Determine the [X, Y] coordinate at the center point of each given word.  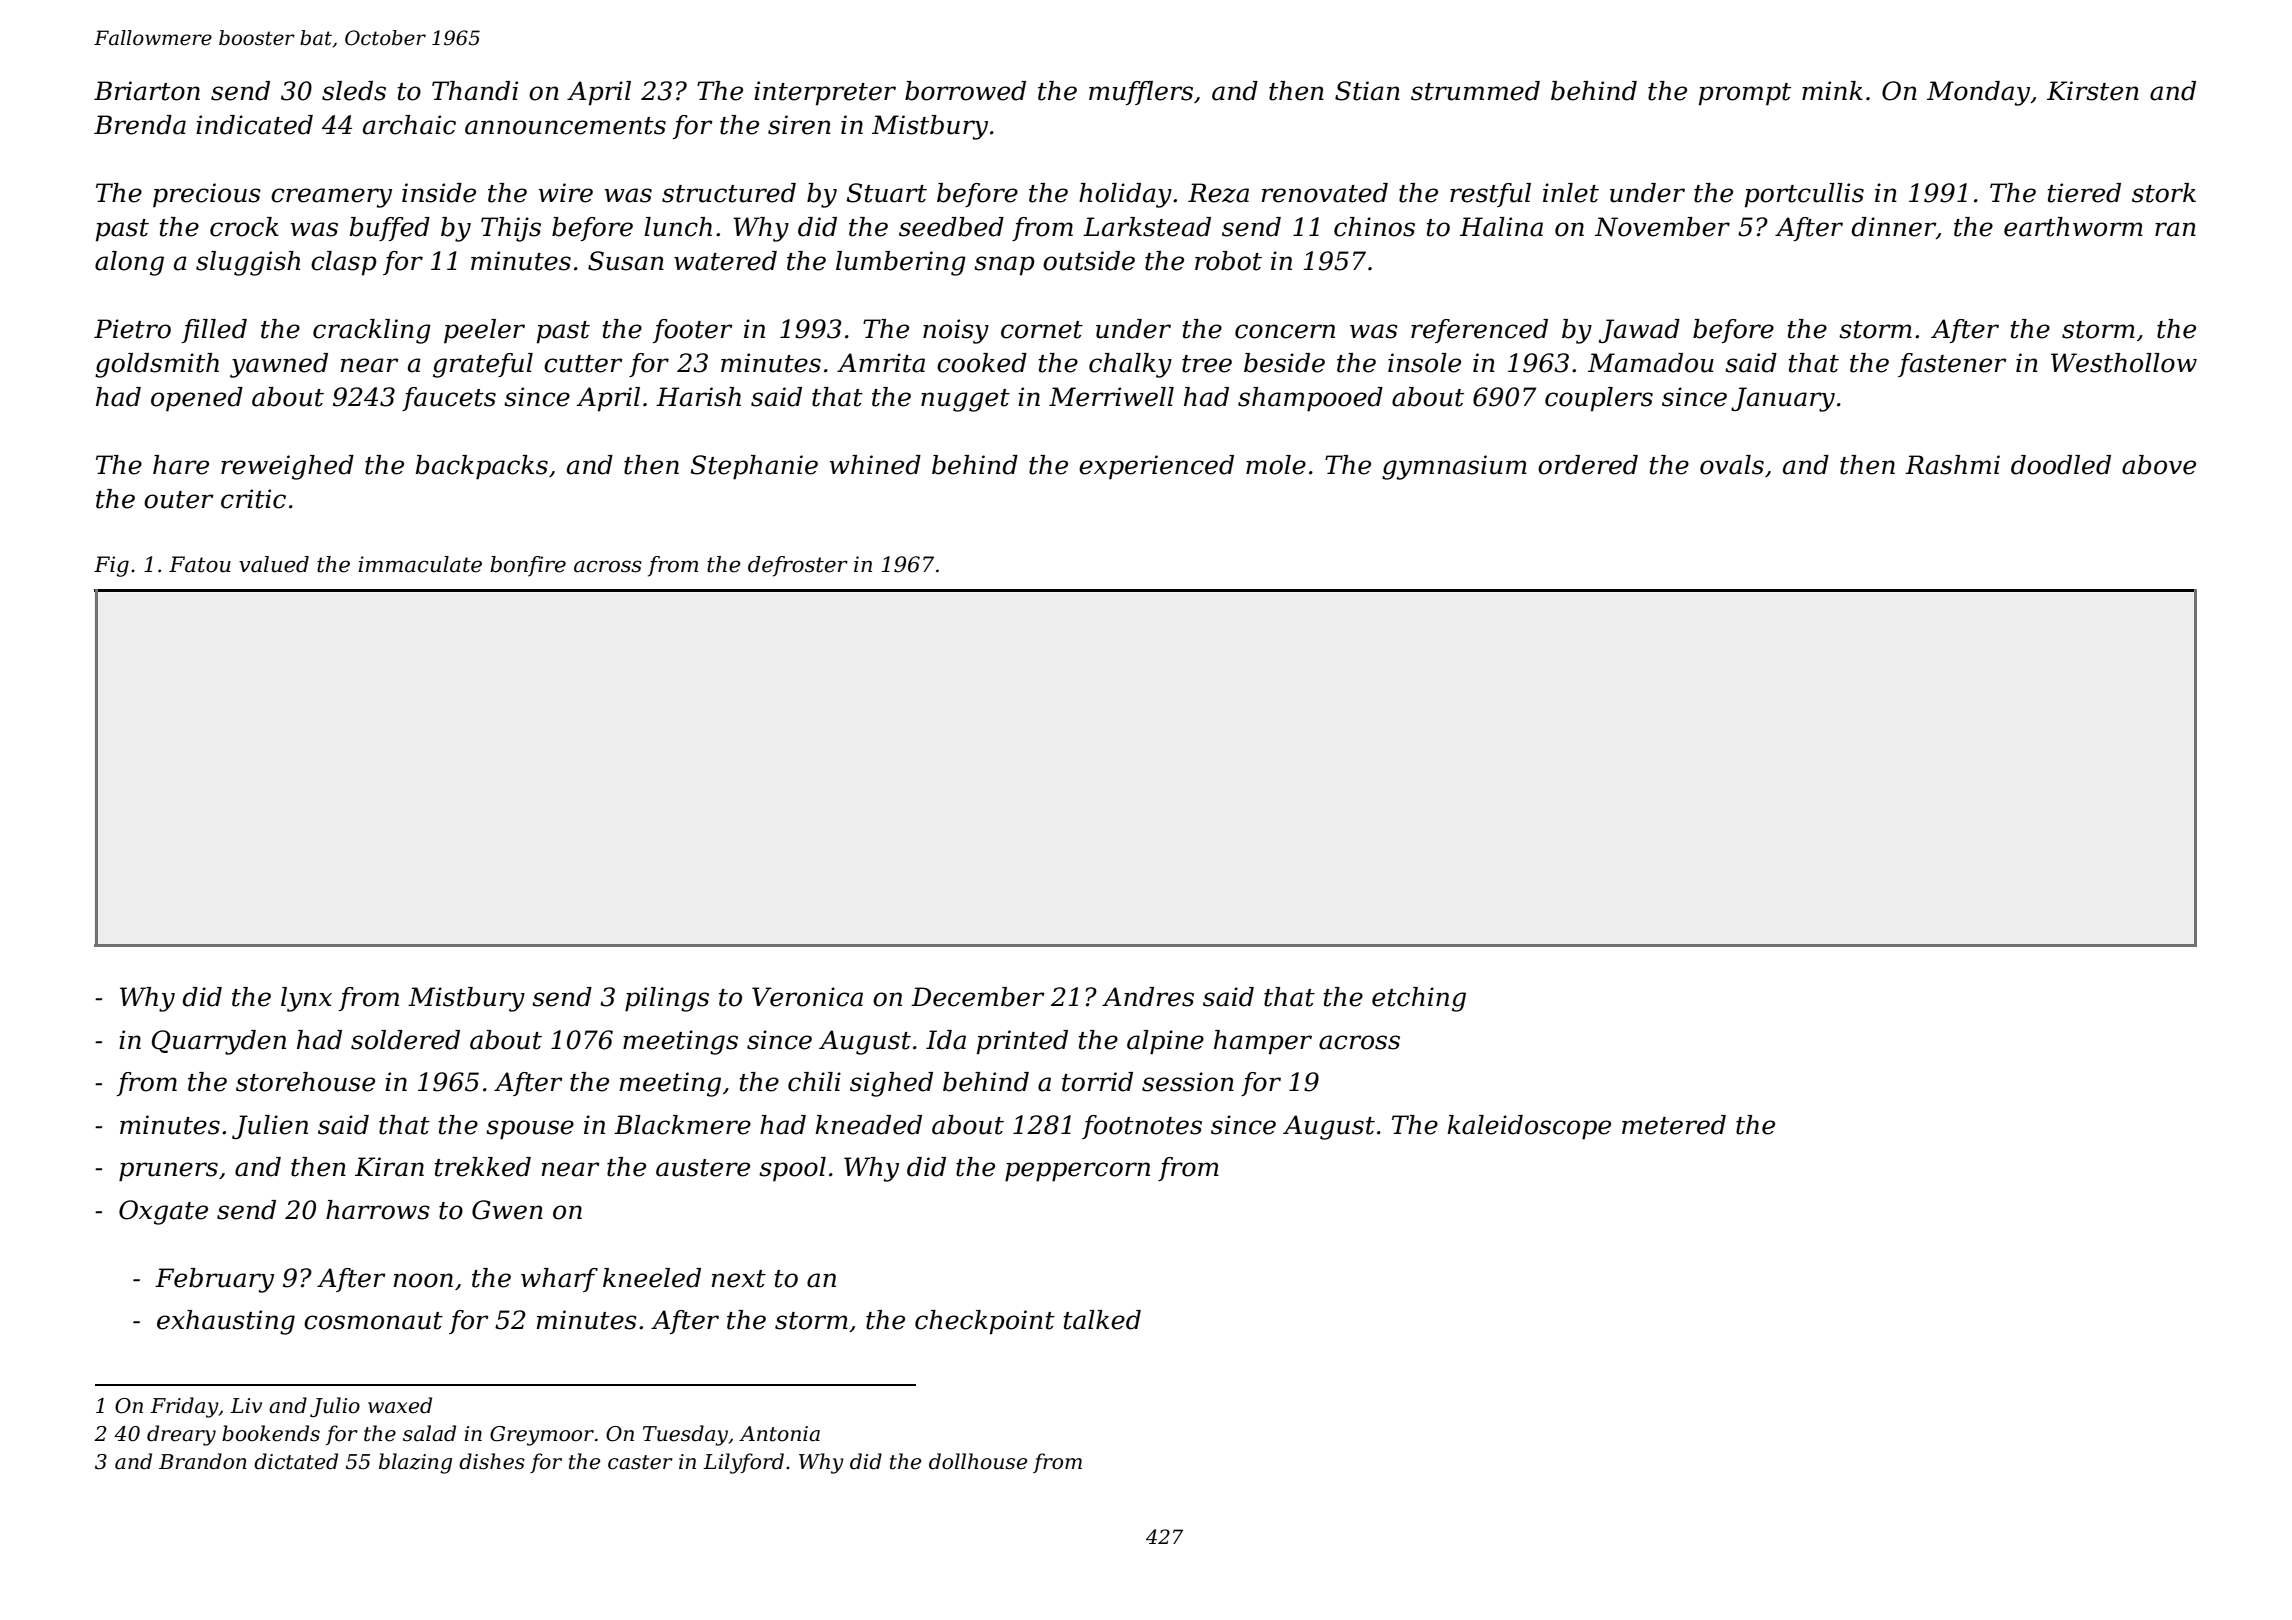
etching [1419, 999]
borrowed [965, 91]
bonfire [528, 566]
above [2159, 465]
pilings [667, 999]
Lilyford [743, 1463]
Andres [1148, 997]
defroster [798, 566]
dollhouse [978, 1461]
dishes [492, 1461]
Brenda [140, 125]
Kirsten [2093, 91]
